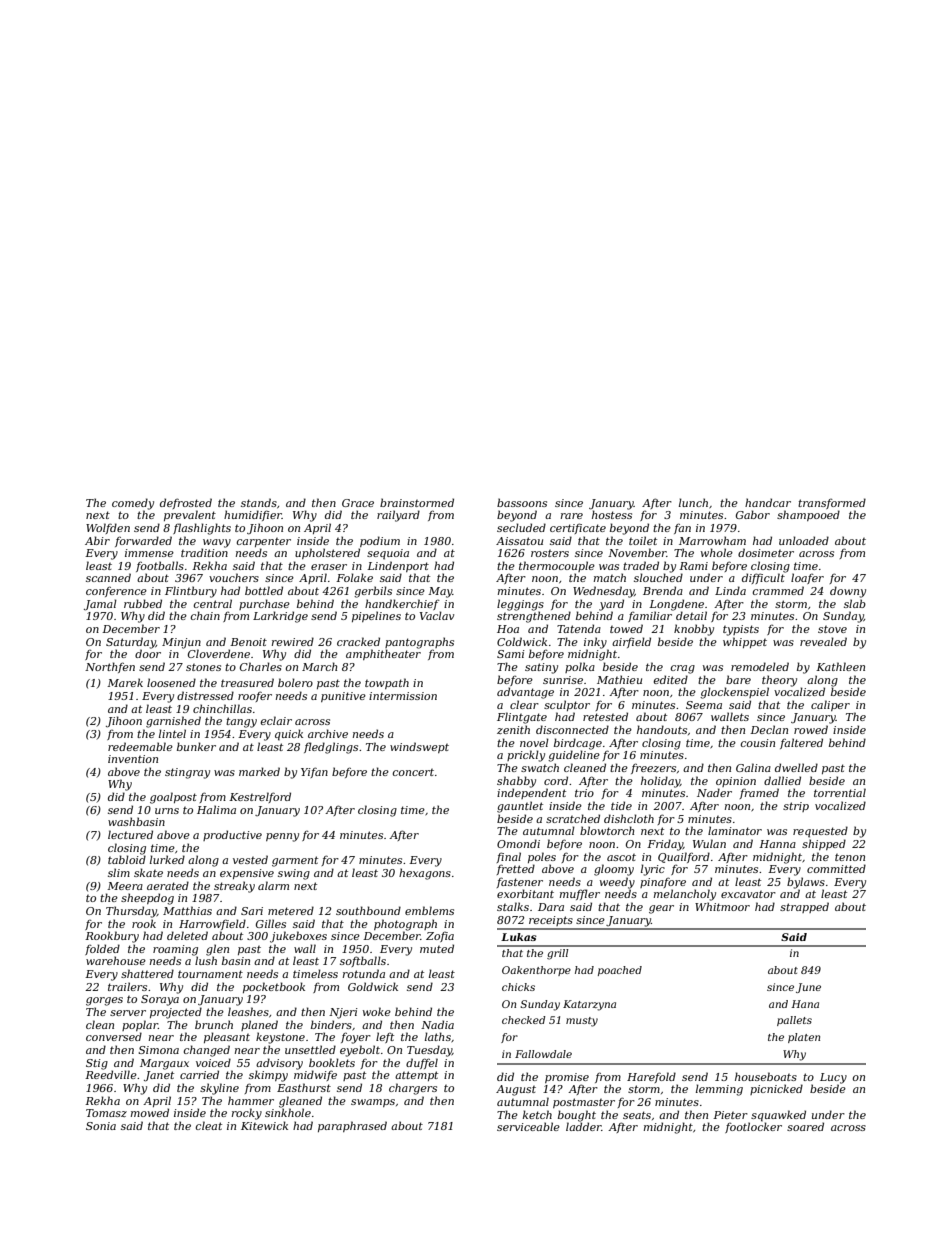 This document has height=1233, width=952. Describe the element at coordinates (110, 667) in the document. I see `Northfen` at that location.
